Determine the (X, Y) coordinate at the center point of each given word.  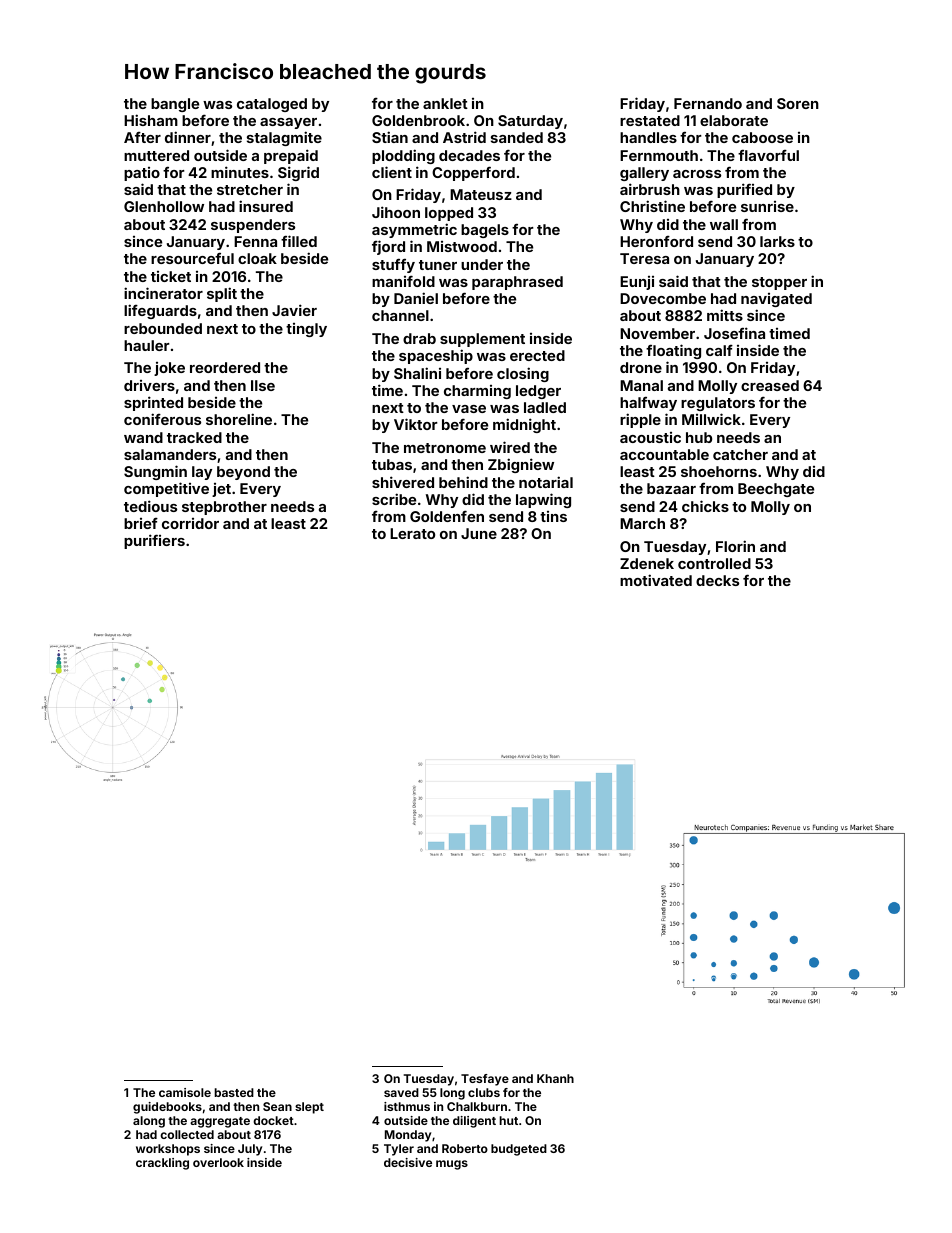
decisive (408, 1162)
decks (717, 580)
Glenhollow (164, 206)
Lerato (412, 533)
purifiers (154, 541)
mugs (452, 1165)
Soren (798, 103)
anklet (445, 103)
